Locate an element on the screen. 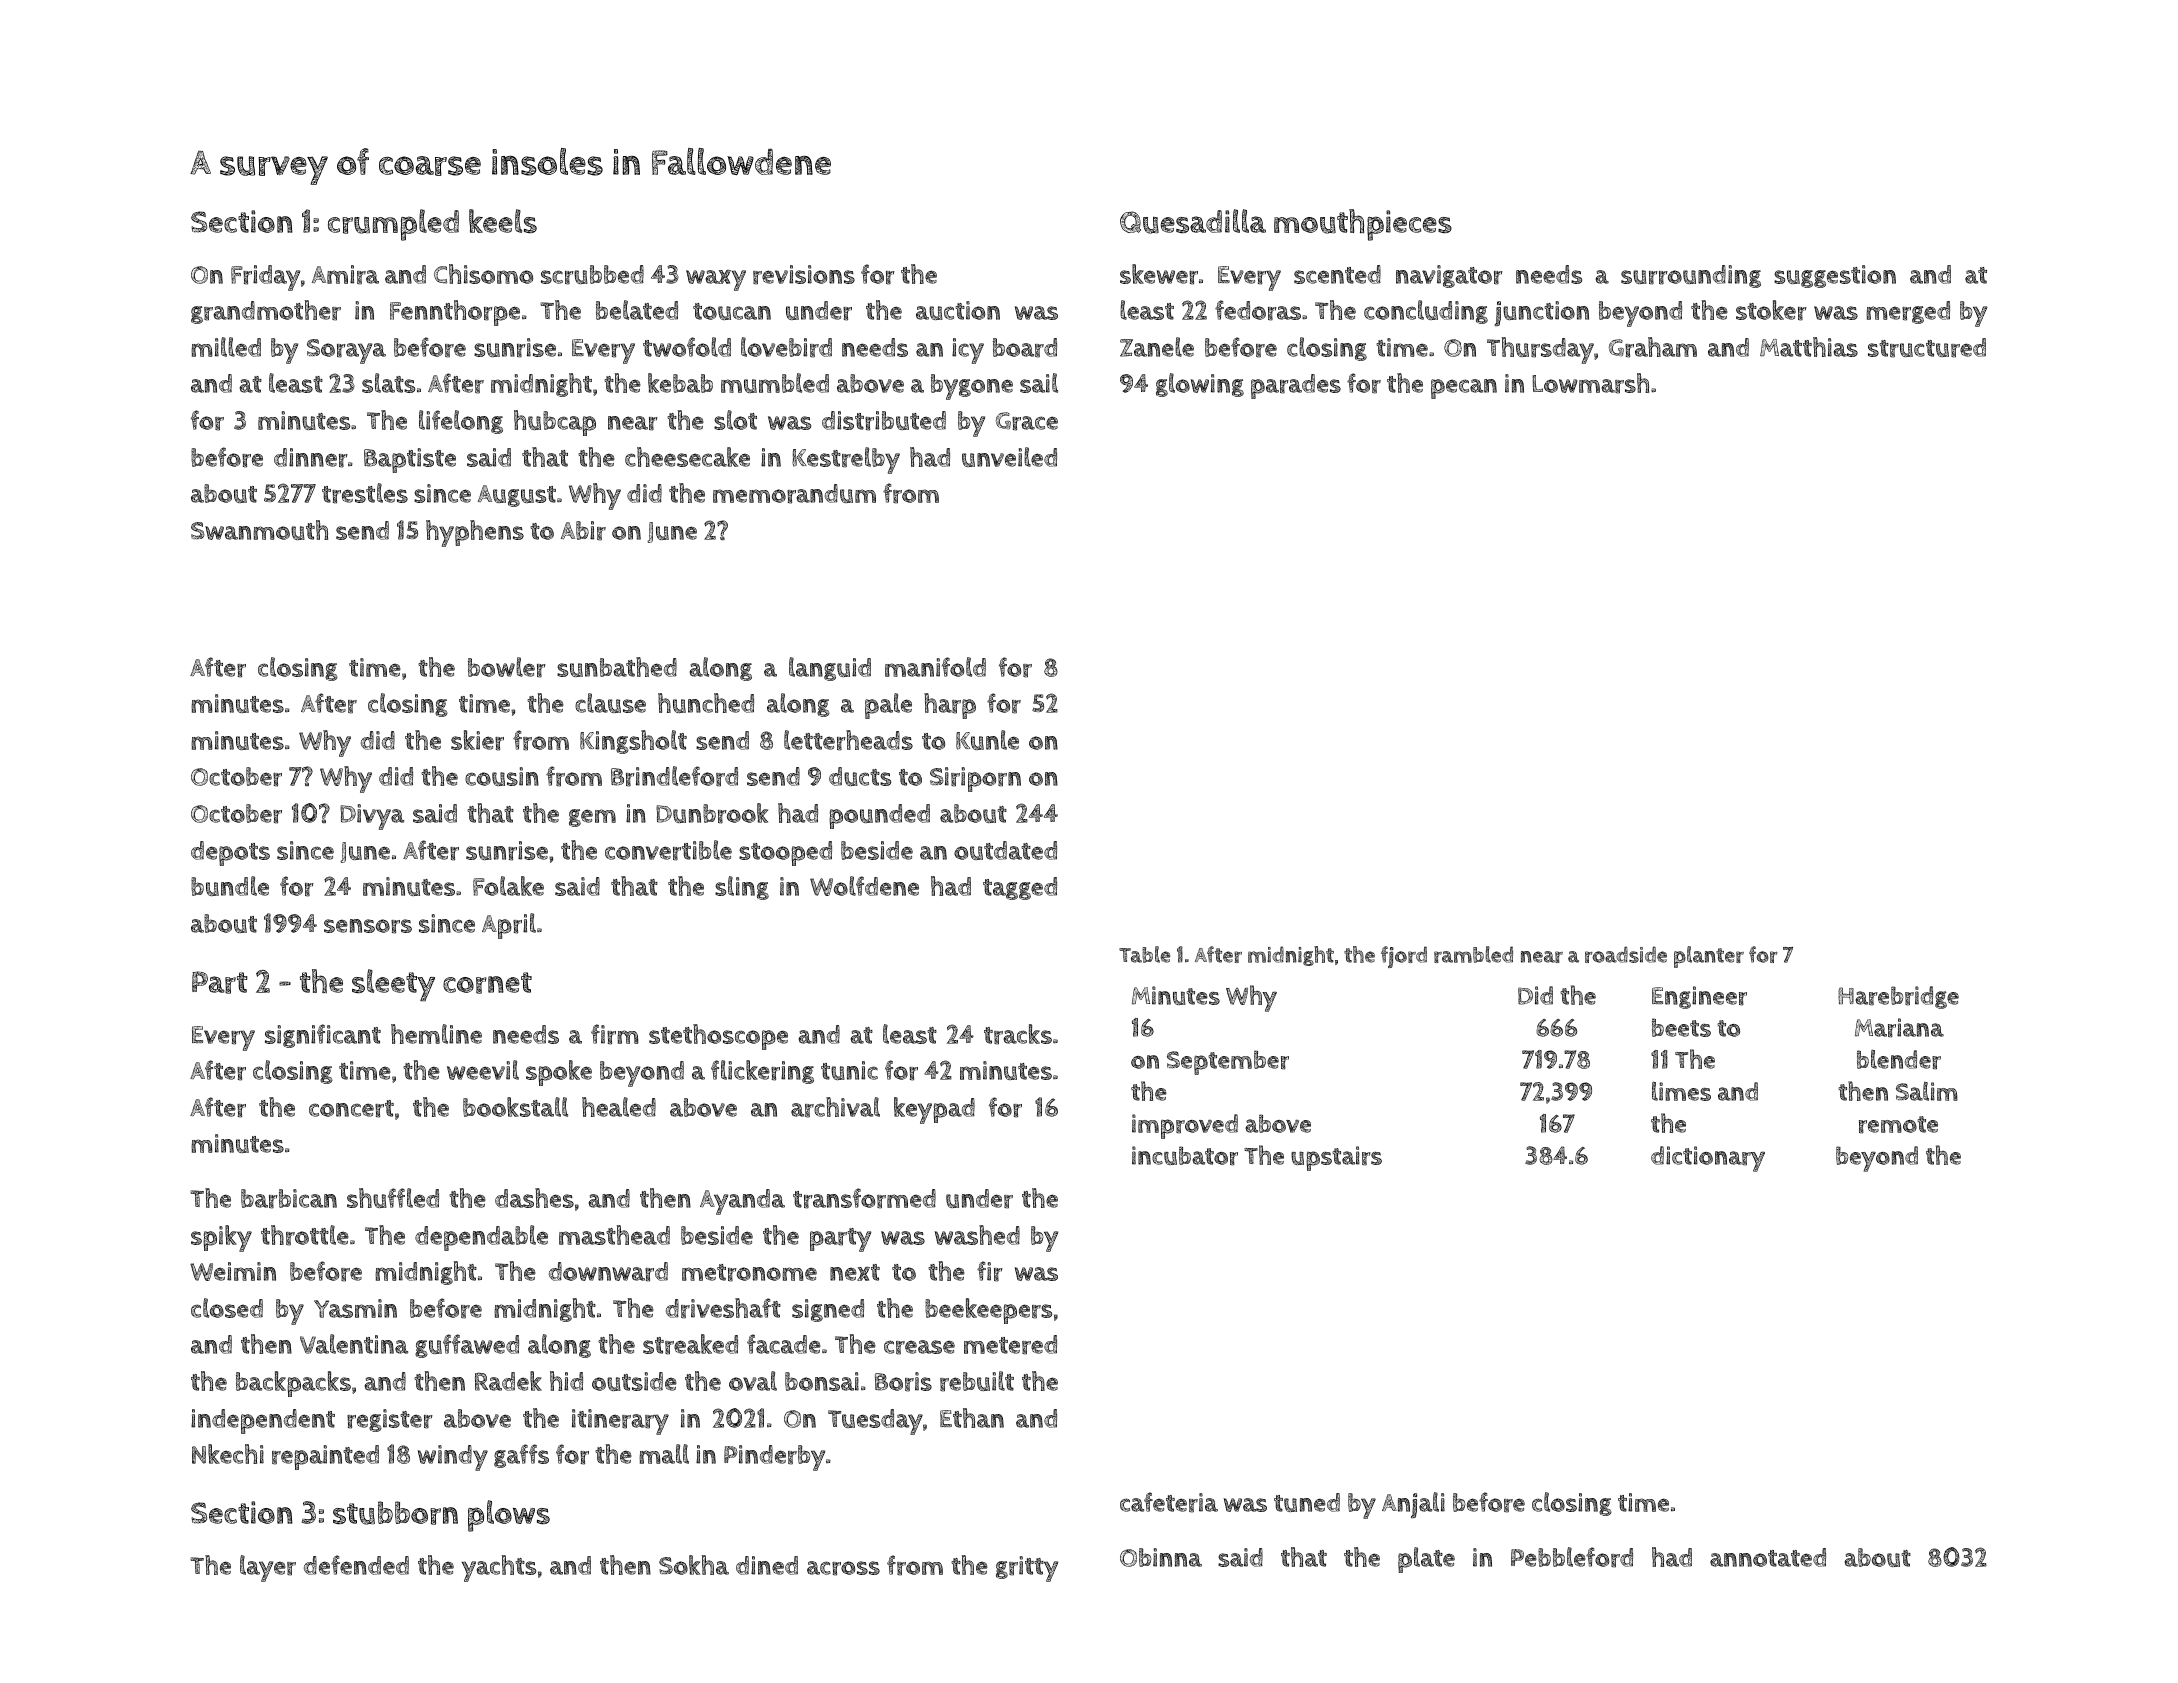 This screenshot has width=2178, height=1683. depots is located at coordinates (230, 853).
